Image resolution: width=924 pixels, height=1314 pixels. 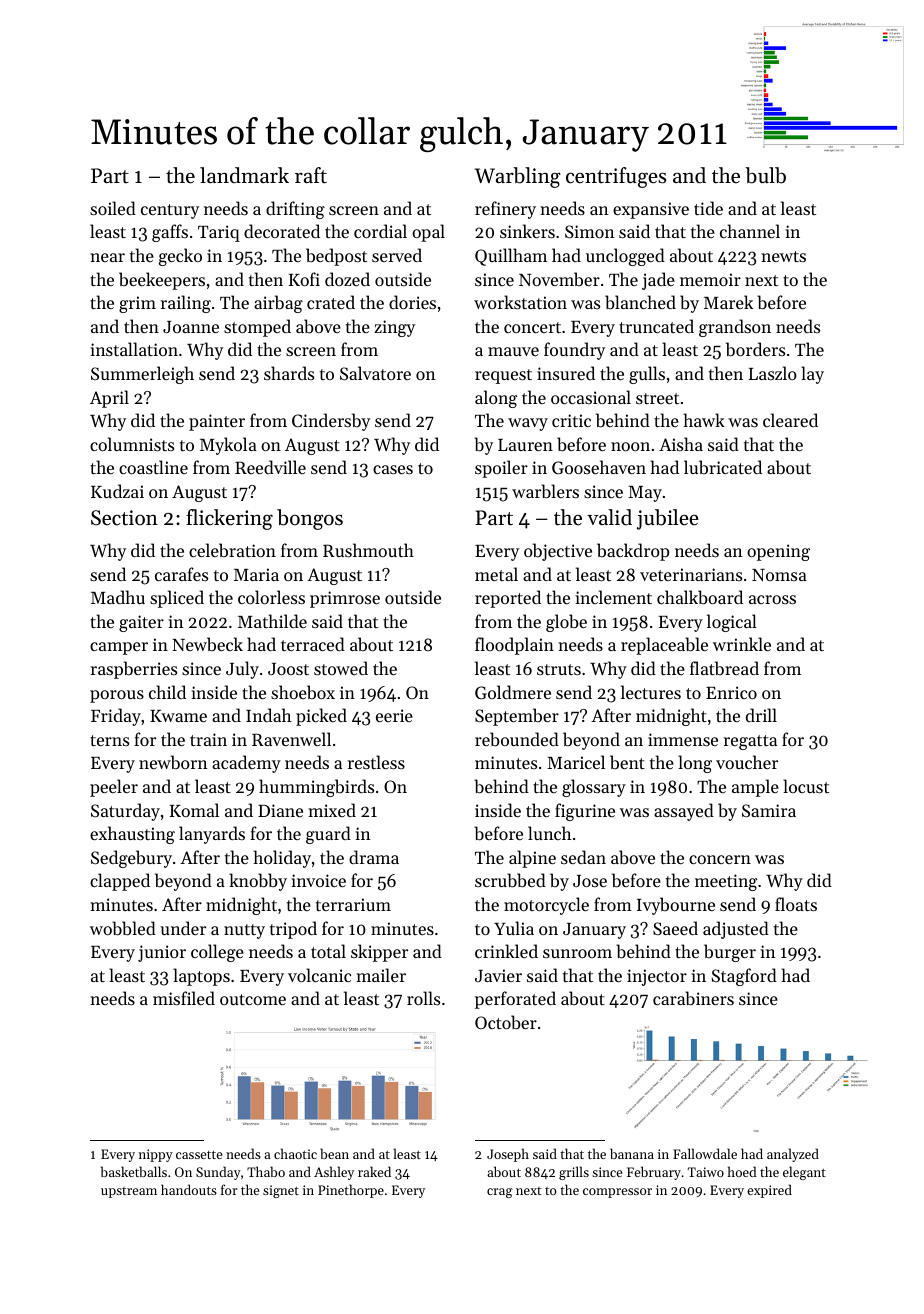 I want to click on Fallowdale, so click(x=705, y=1153).
